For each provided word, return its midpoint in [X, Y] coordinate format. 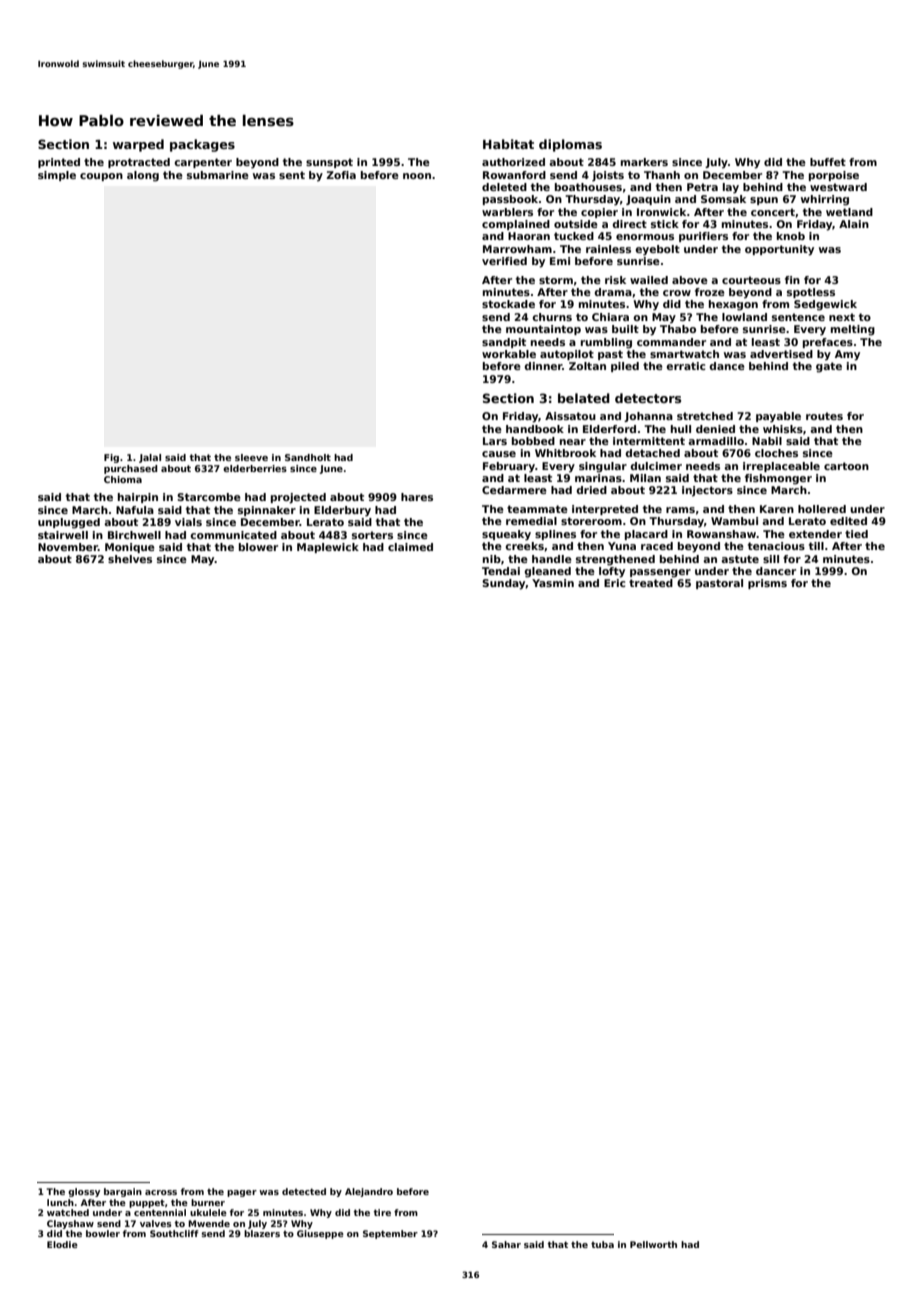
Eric [614, 583]
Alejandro [369, 1192]
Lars [495, 441]
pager [242, 1193]
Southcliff [174, 1233]
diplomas [570, 145]
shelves [130, 559]
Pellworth [653, 1244]
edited [848, 521]
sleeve [251, 457]
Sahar [506, 1244]
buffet [828, 162]
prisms [767, 584]
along [143, 176]
